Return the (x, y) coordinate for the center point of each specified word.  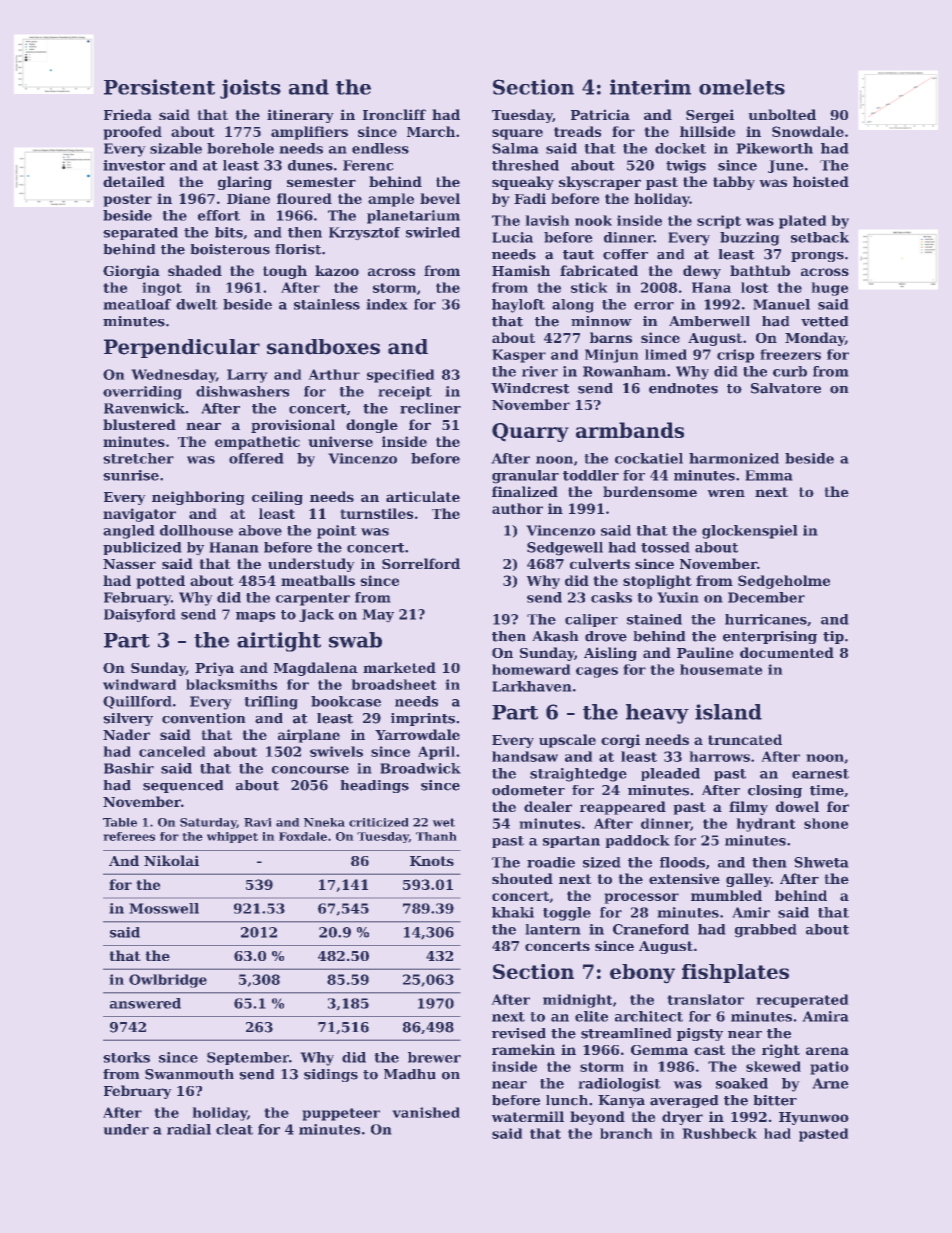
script (719, 222)
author (517, 508)
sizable (176, 148)
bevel (440, 198)
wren (726, 493)
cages (597, 672)
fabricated (599, 270)
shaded (195, 270)
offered (256, 458)
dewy (702, 272)
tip (833, 637)
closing (775, 791)
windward (140, 684)
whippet (232, 837)
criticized (379, 822)
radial (189, 1129)
